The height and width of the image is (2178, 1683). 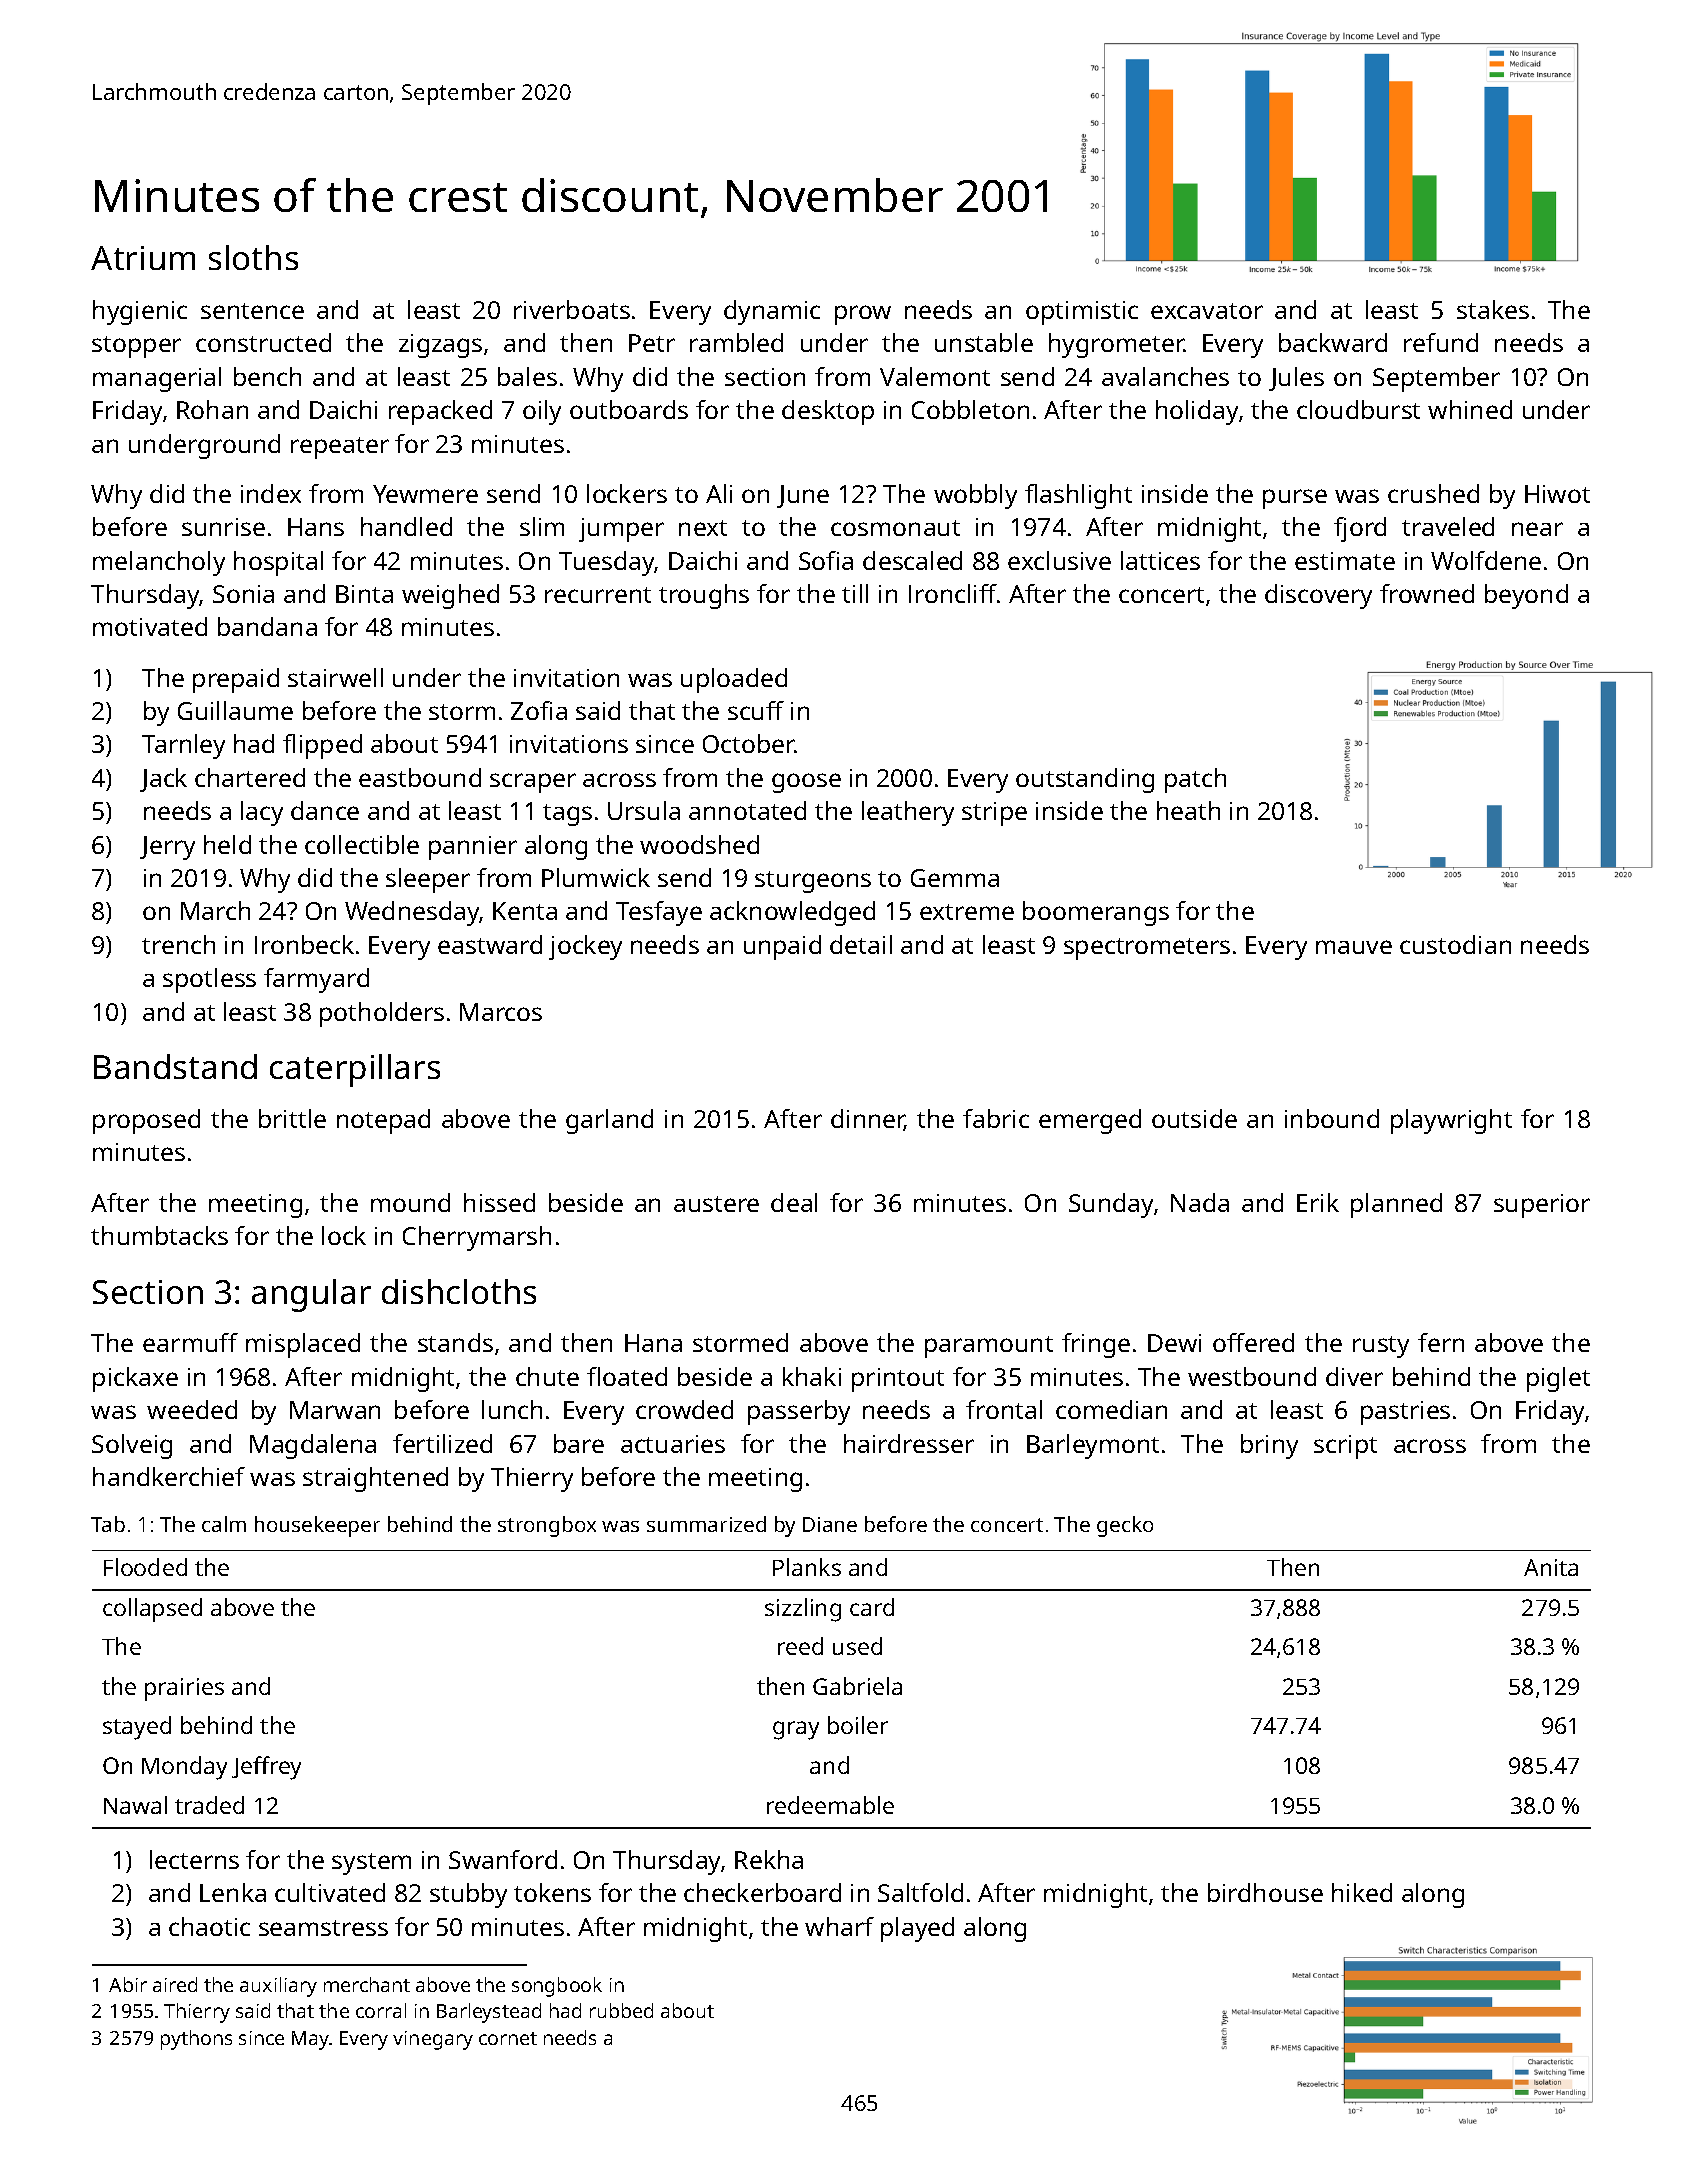 I want to click on birdhouse, so click(x=1265, y=1892).
